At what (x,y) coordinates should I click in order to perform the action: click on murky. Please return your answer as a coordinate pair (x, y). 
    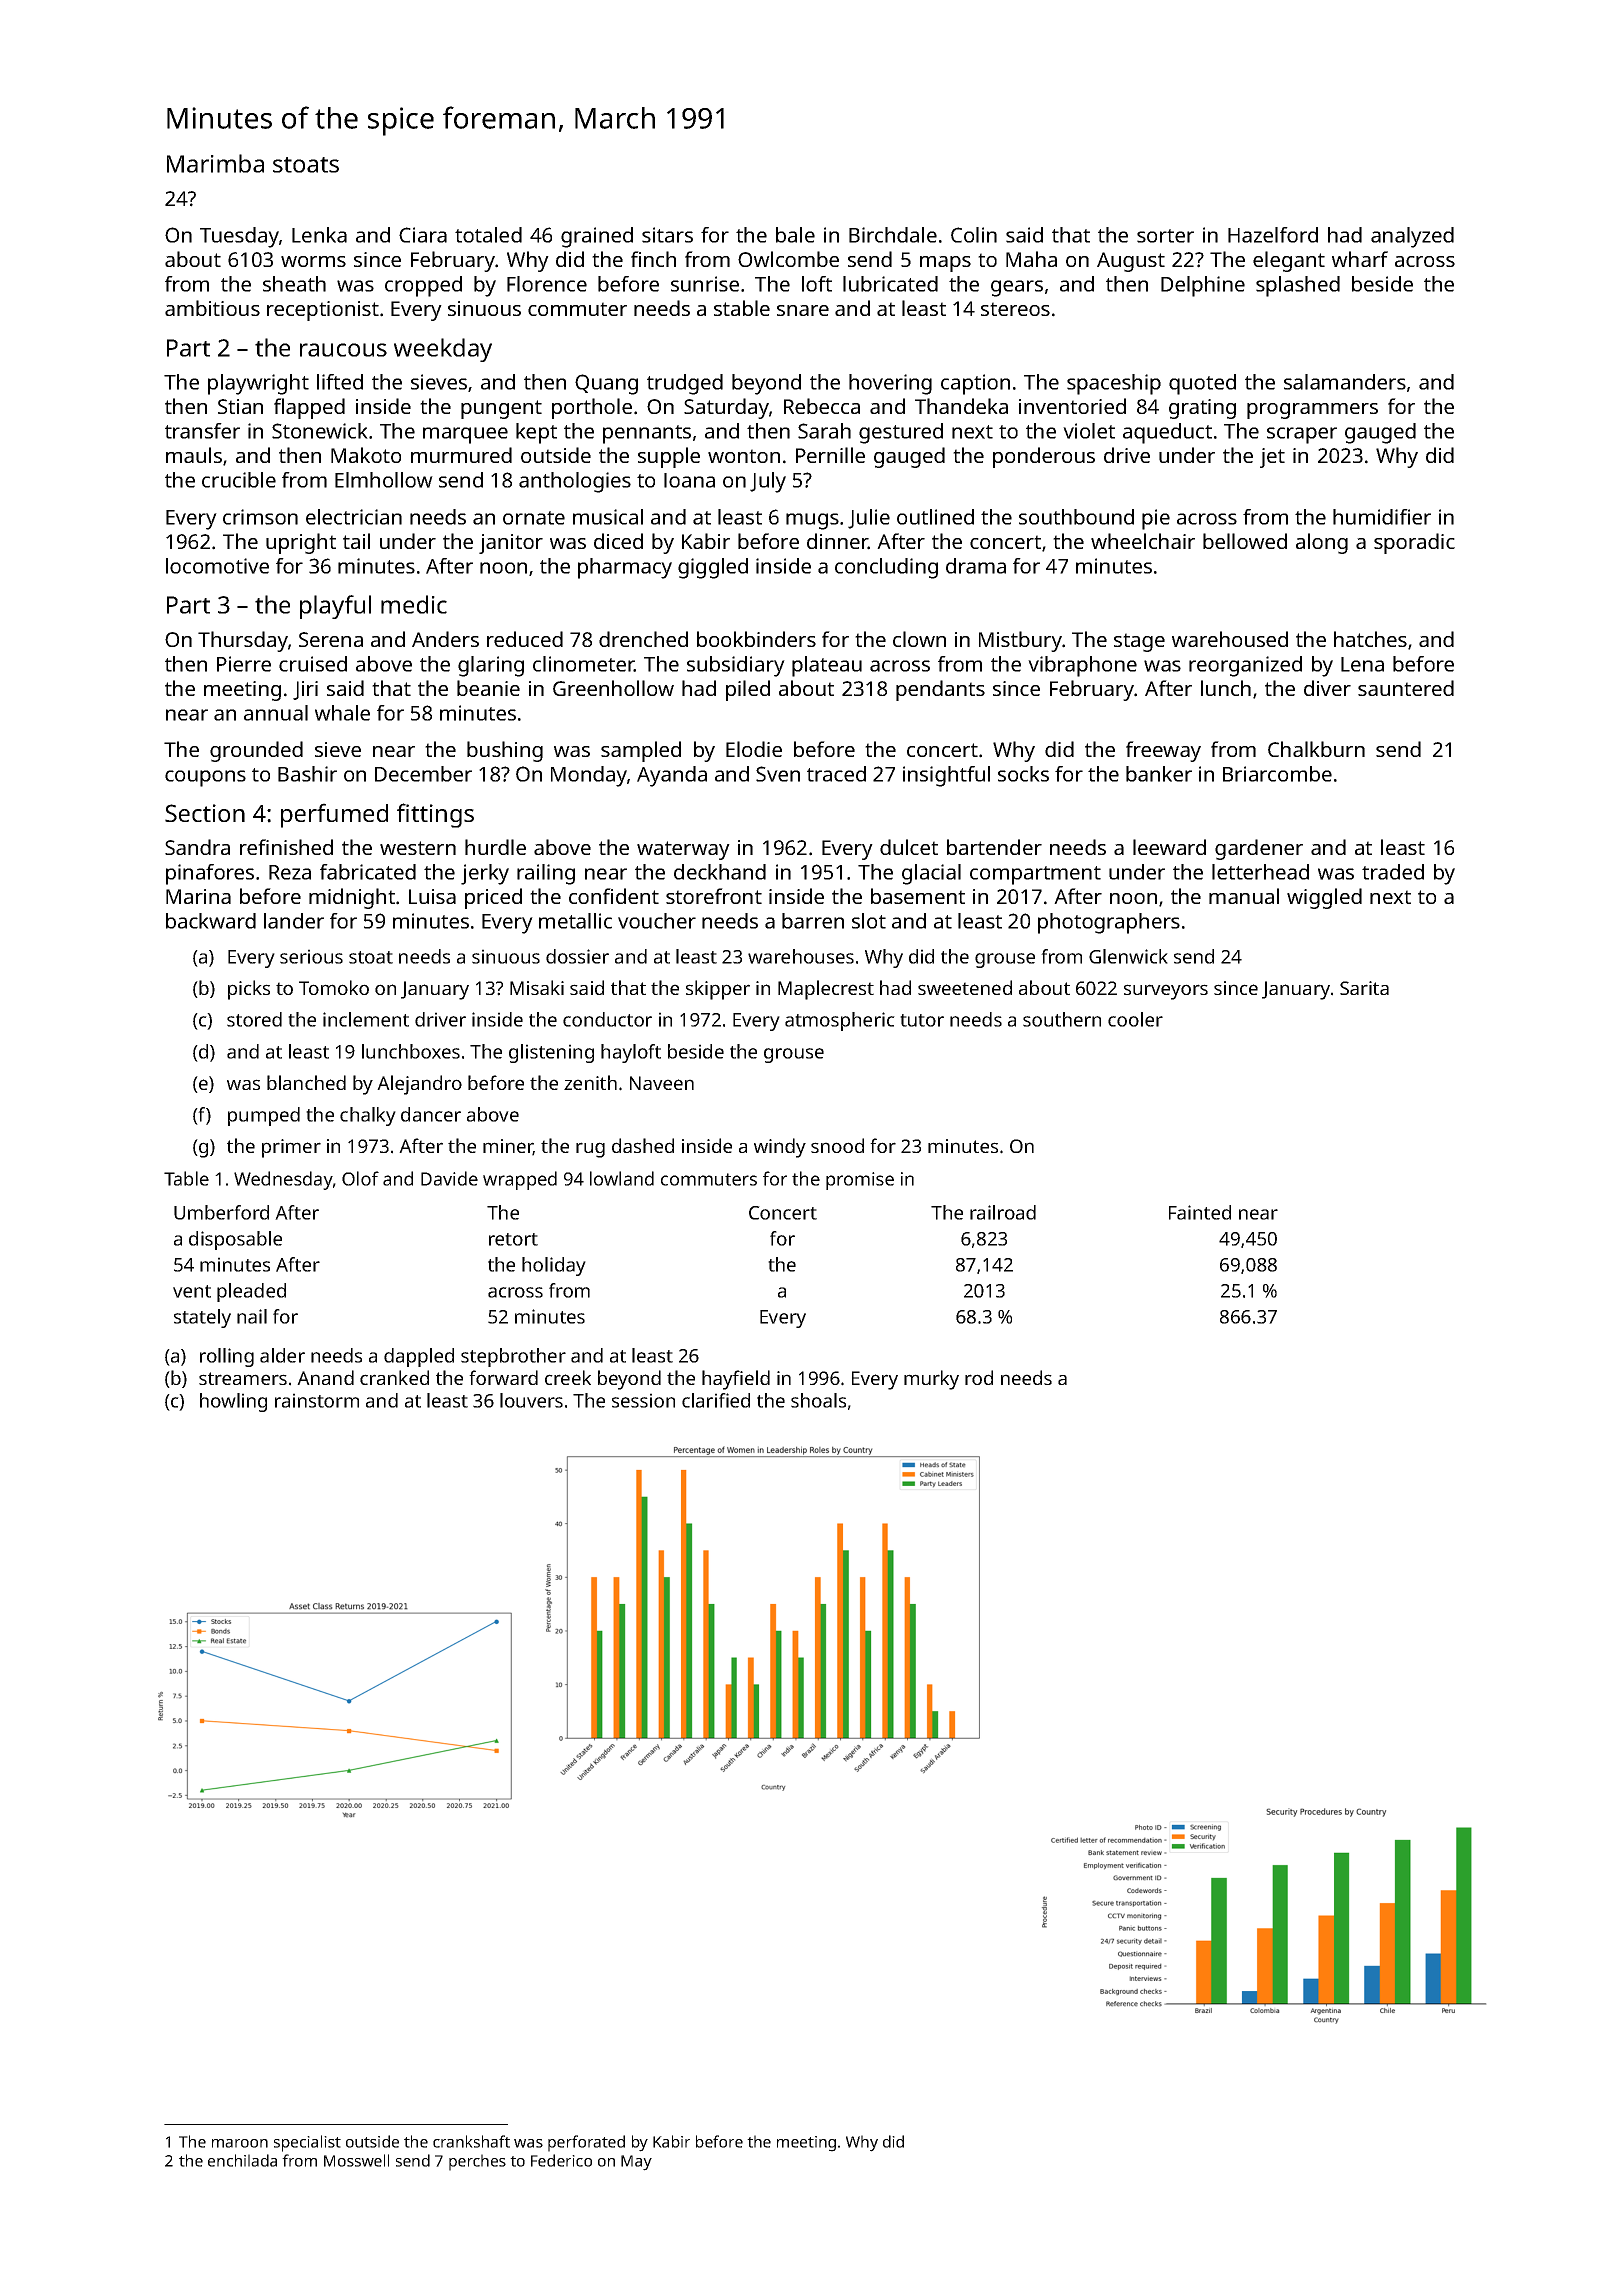
    Looking at the image, I should click on (931, 1380).
